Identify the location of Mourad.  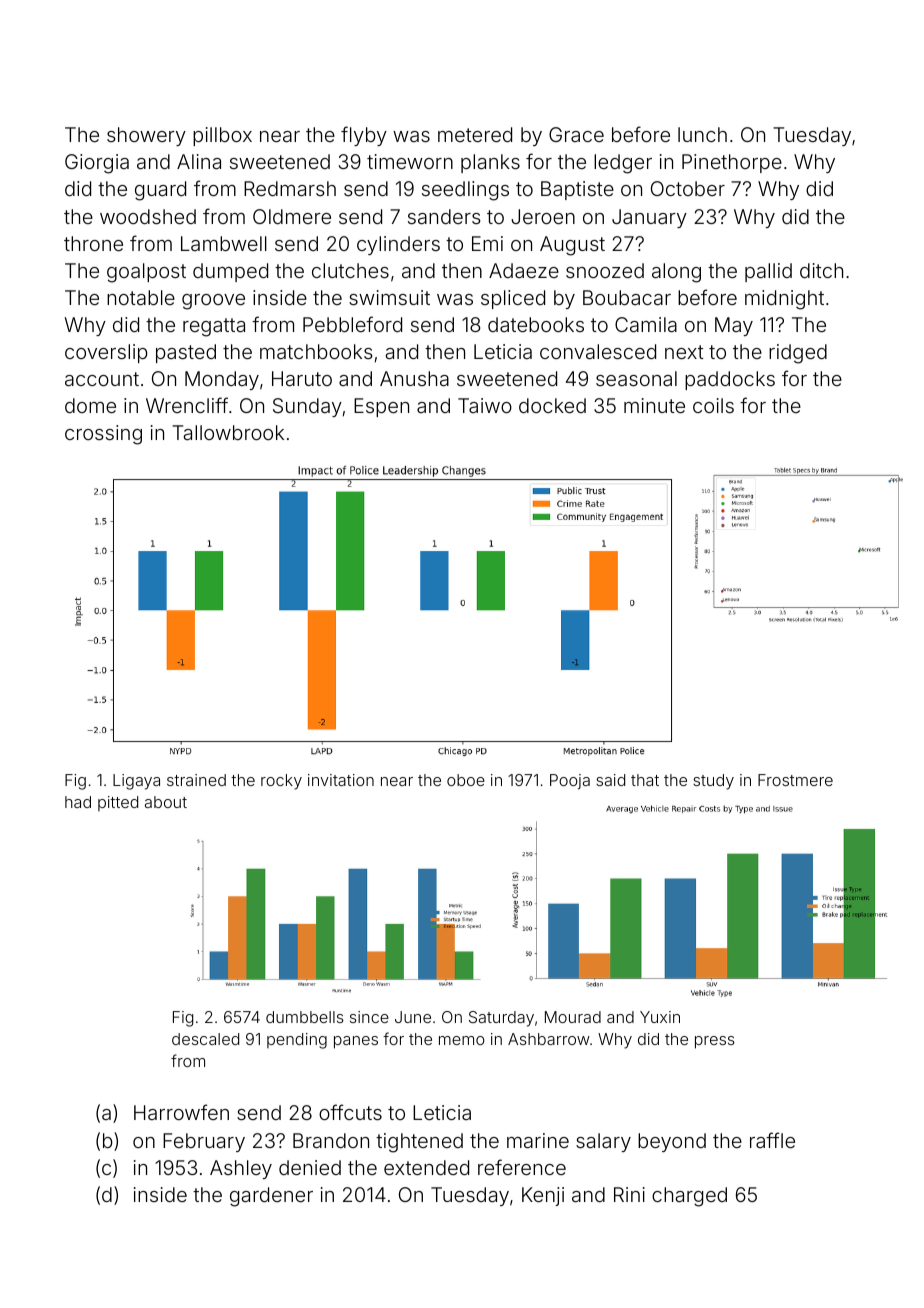
(573, 1017).
